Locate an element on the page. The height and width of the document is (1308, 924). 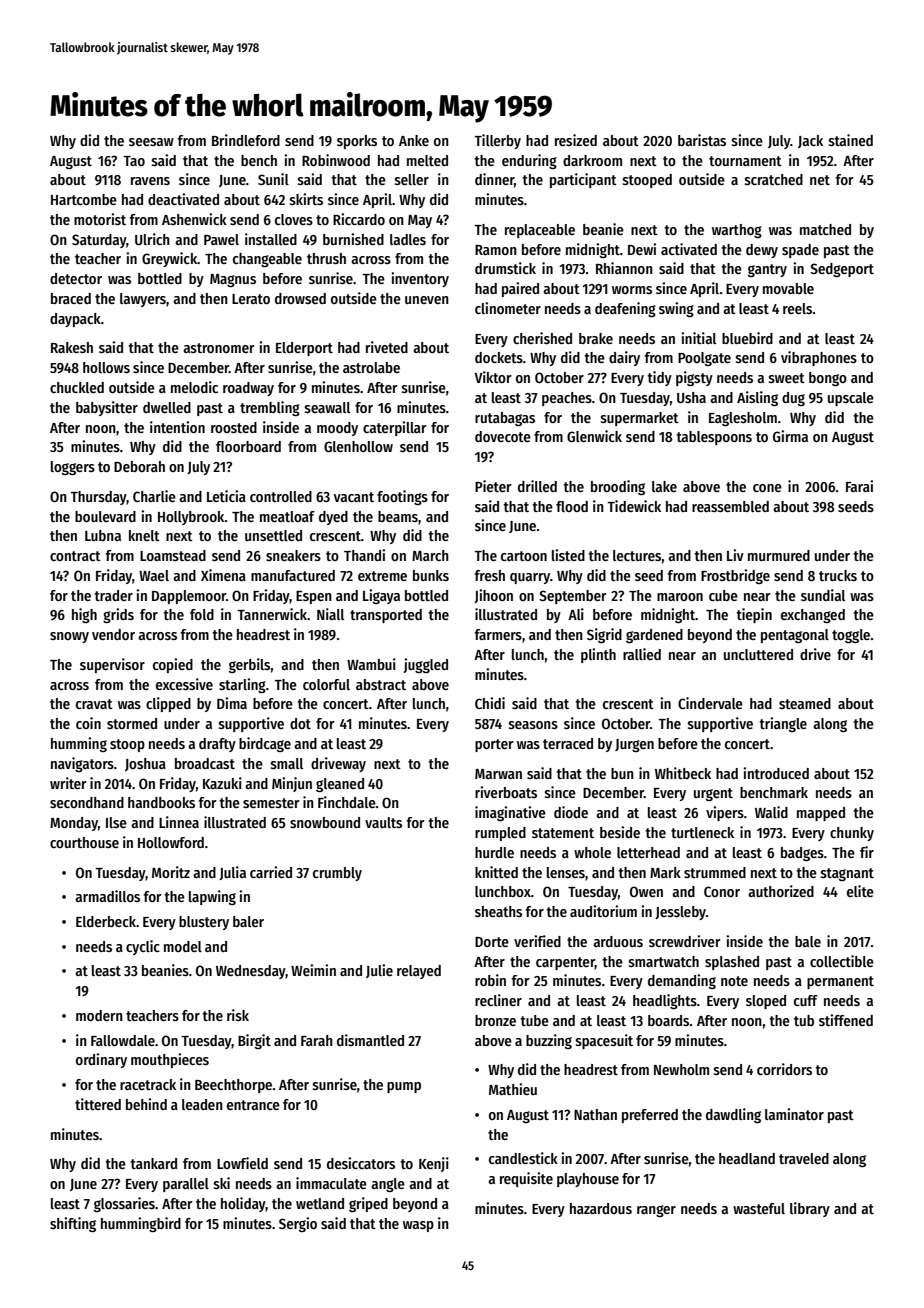
vibraphones is located at coordinates (819, 358).
